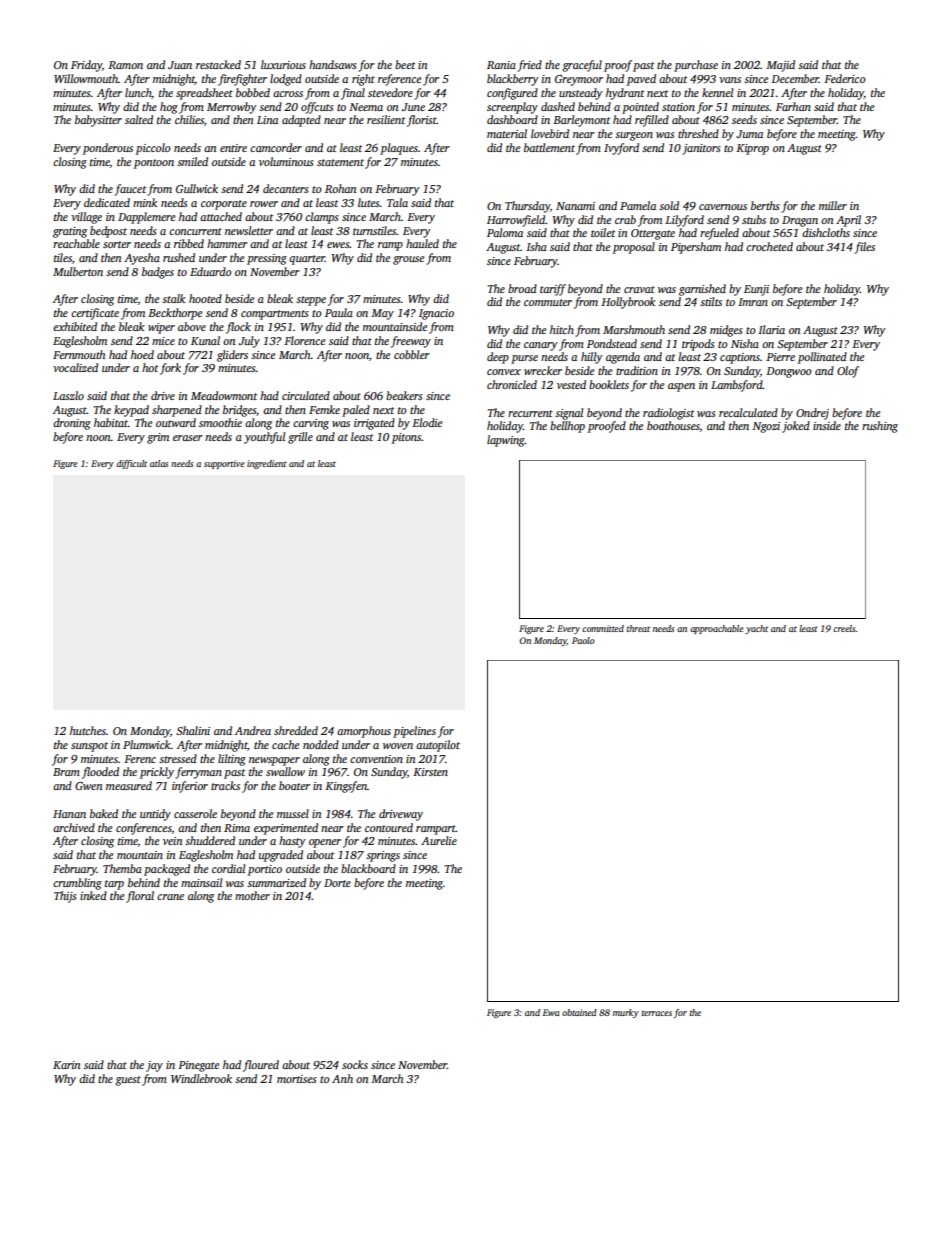  What do you see at coordinates (355, 1064) in the screenshot?
I see `socks` at bounding box center [355, 1064].
